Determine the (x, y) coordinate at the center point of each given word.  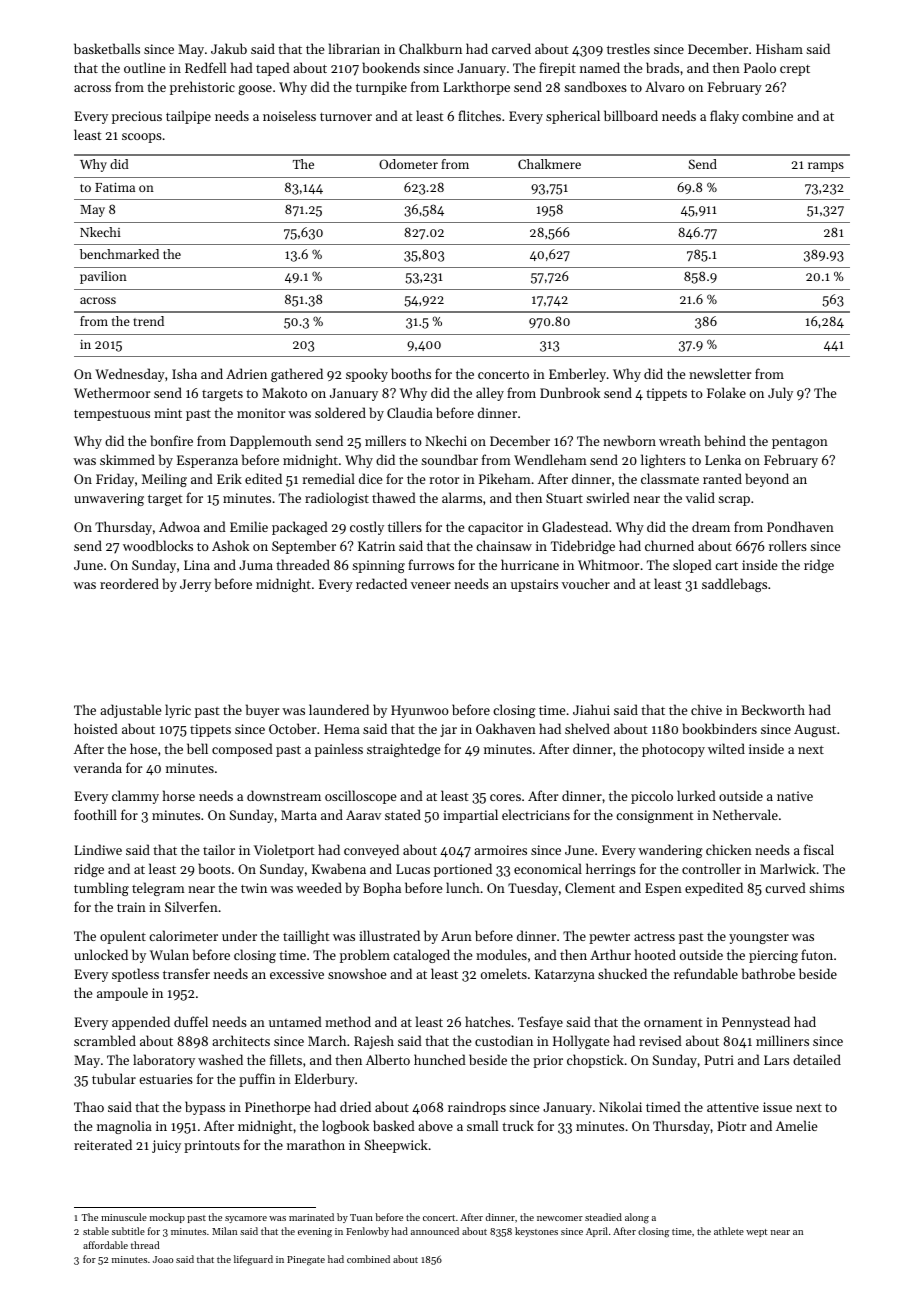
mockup (167, 1218)
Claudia (410, 412)
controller (711, 868)
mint (168, 413)
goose (255, 90)
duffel (191, 1021)
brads (662, 67)
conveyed (371, 851)
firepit (557, 69)
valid (700, 497)
